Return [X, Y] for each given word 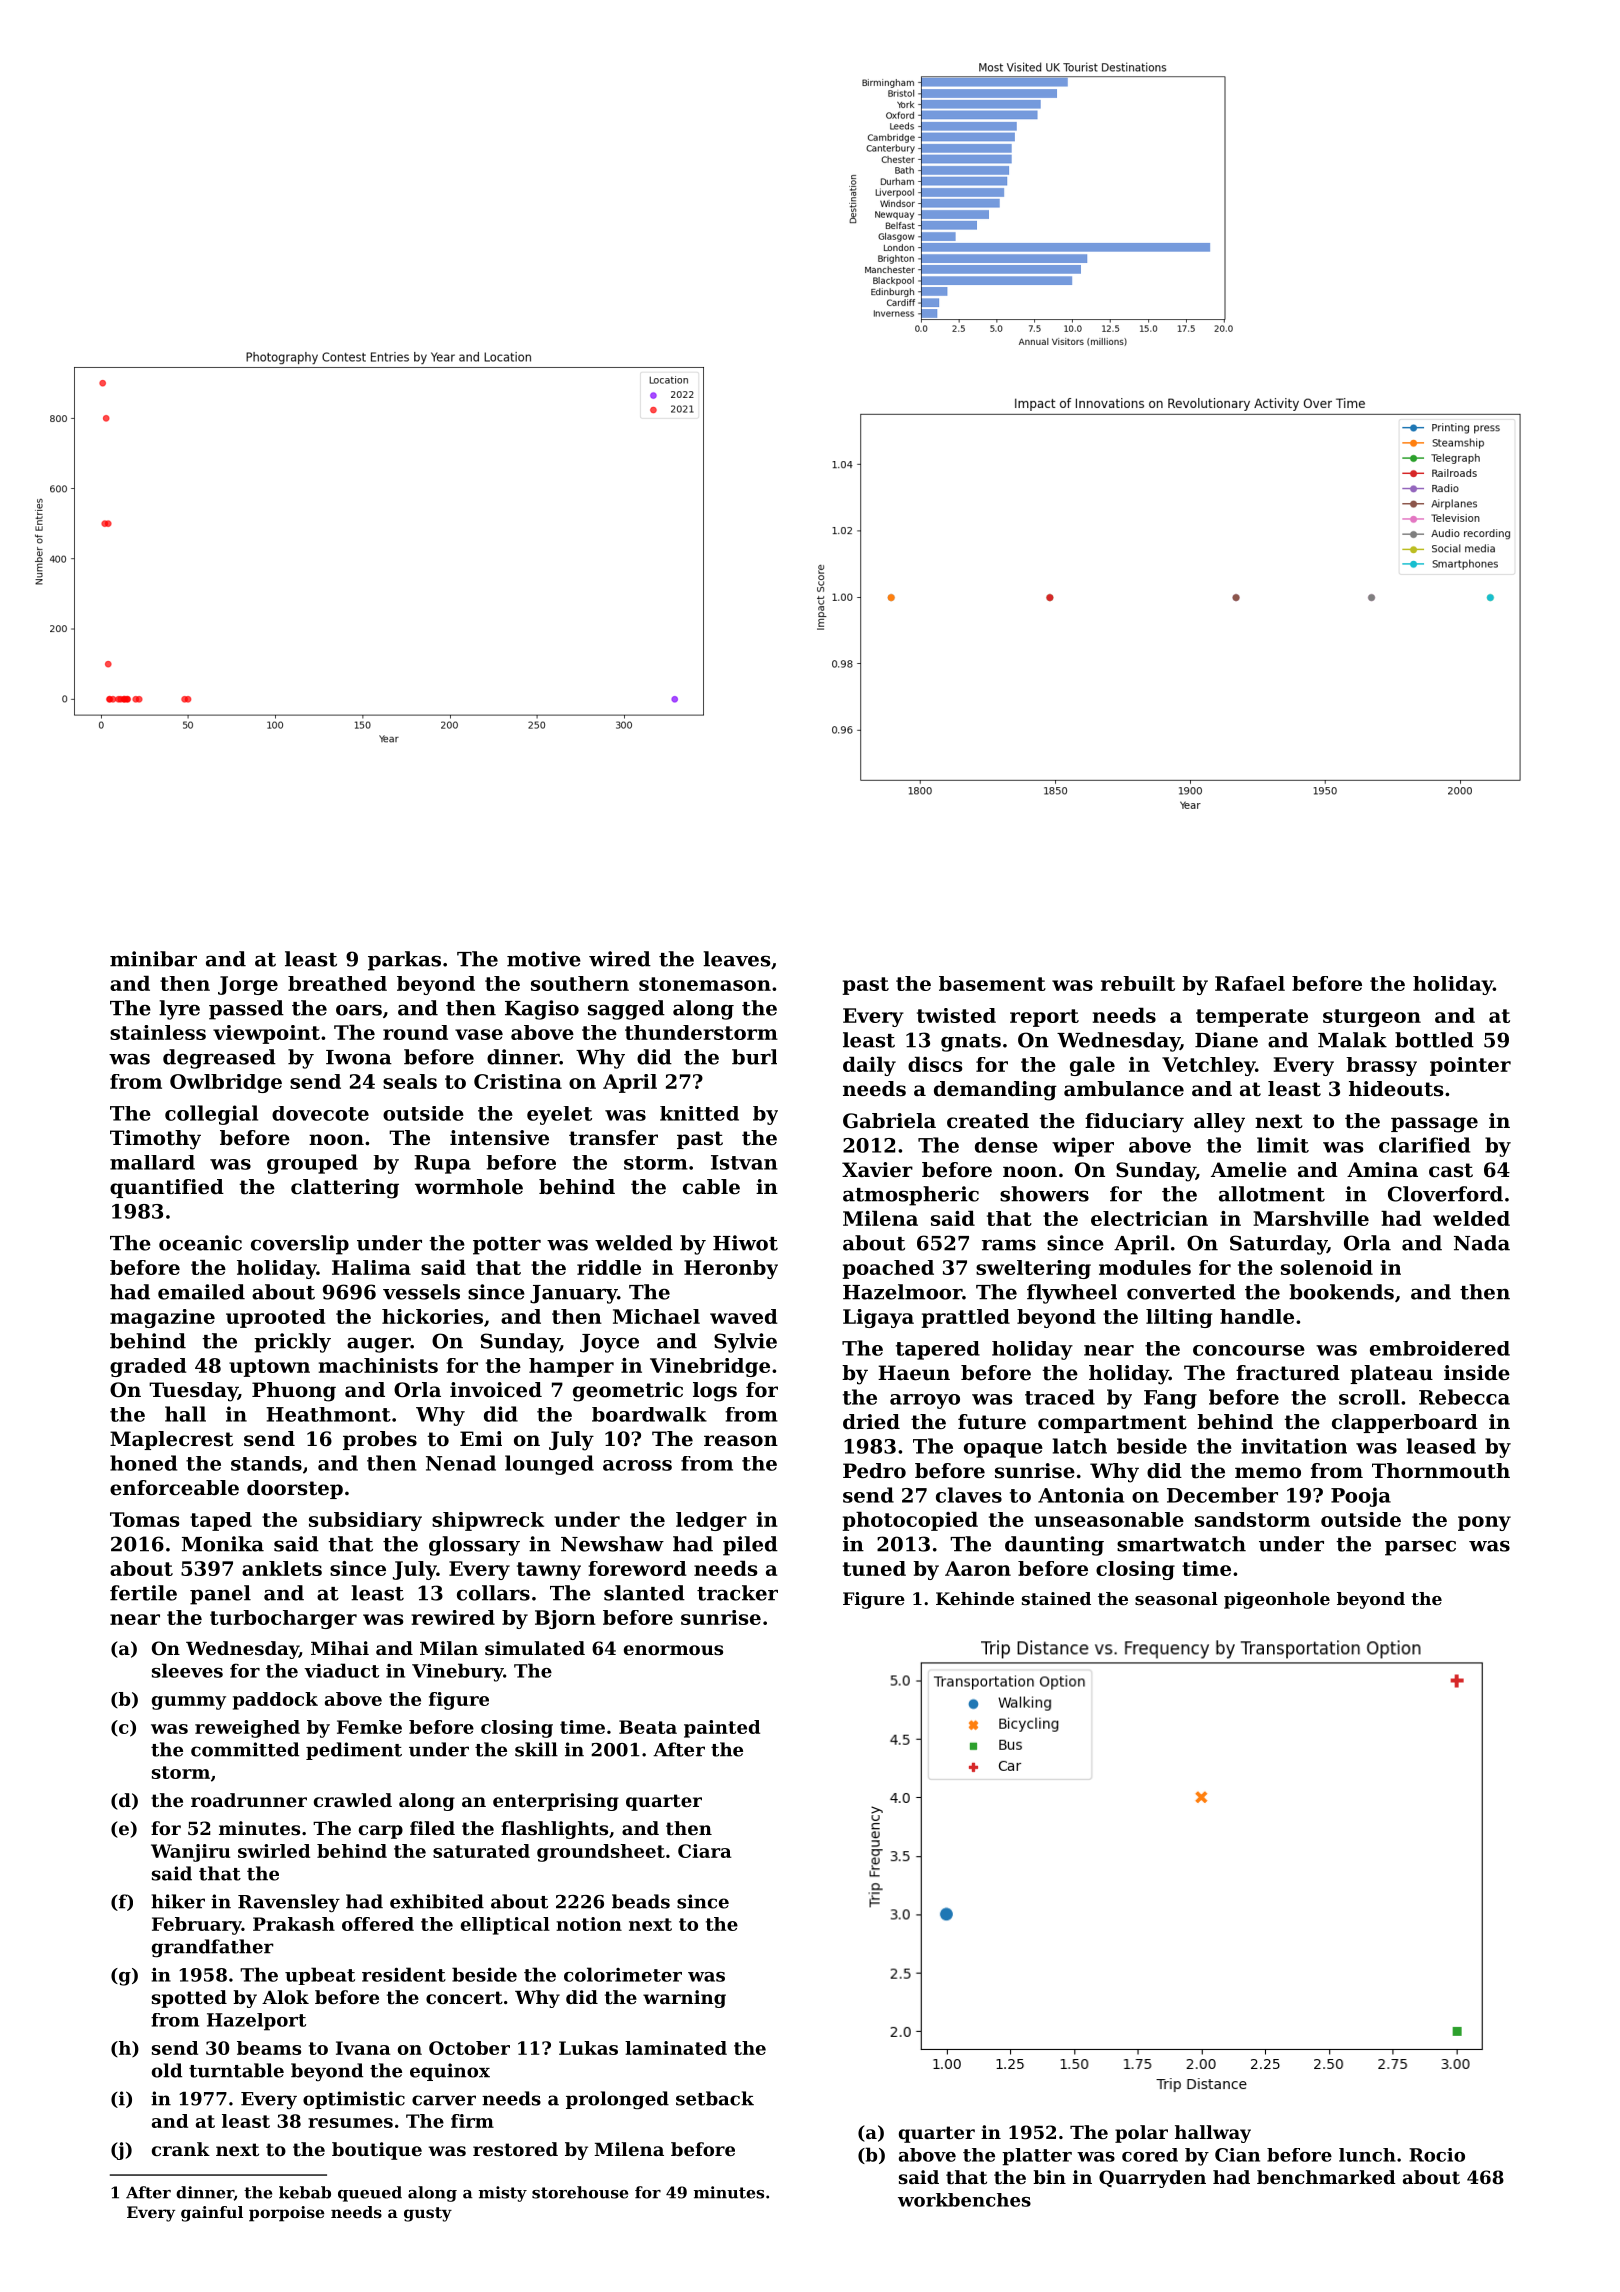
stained [1056, 1598]
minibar [153, 959]
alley [1219, 1123]
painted [722, 1729]
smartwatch [1181, 1544]
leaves [737, 959]
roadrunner [249, 1800]
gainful [212, 2214]
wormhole [469, 1187]
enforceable [174, 1488]
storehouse [580, 2192]
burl [754, 1057]
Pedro [874, 1471]
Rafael [1250, 983]
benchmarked [1326, 2177]
